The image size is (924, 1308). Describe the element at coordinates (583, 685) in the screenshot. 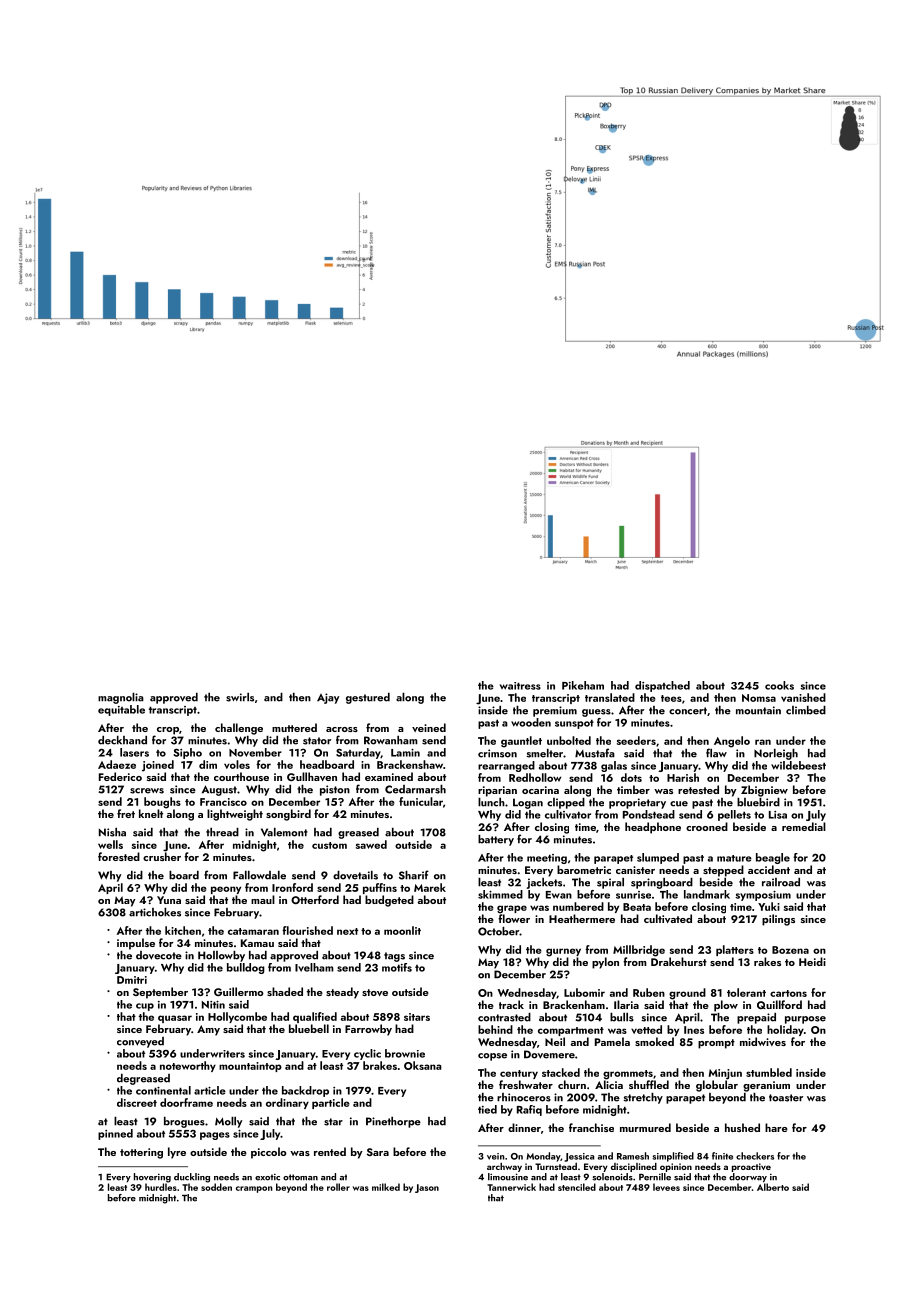

I see `Pikeham` at that location.
